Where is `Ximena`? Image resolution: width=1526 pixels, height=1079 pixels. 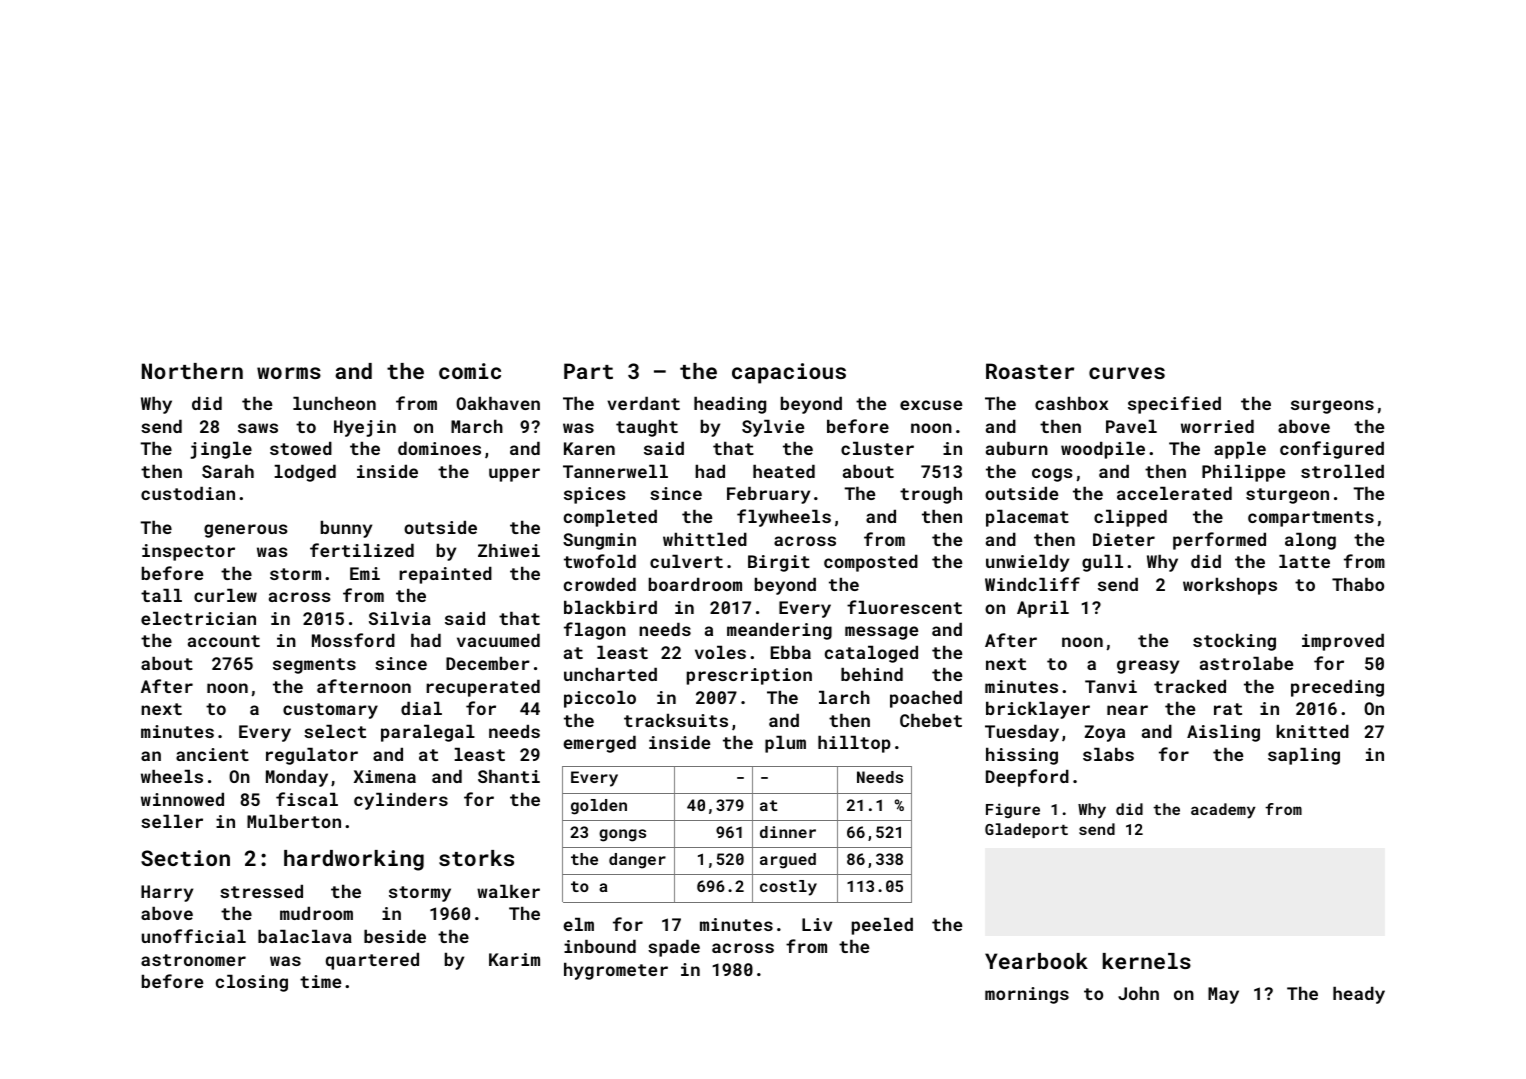
Ximena is located at coordinates (385, 776).
